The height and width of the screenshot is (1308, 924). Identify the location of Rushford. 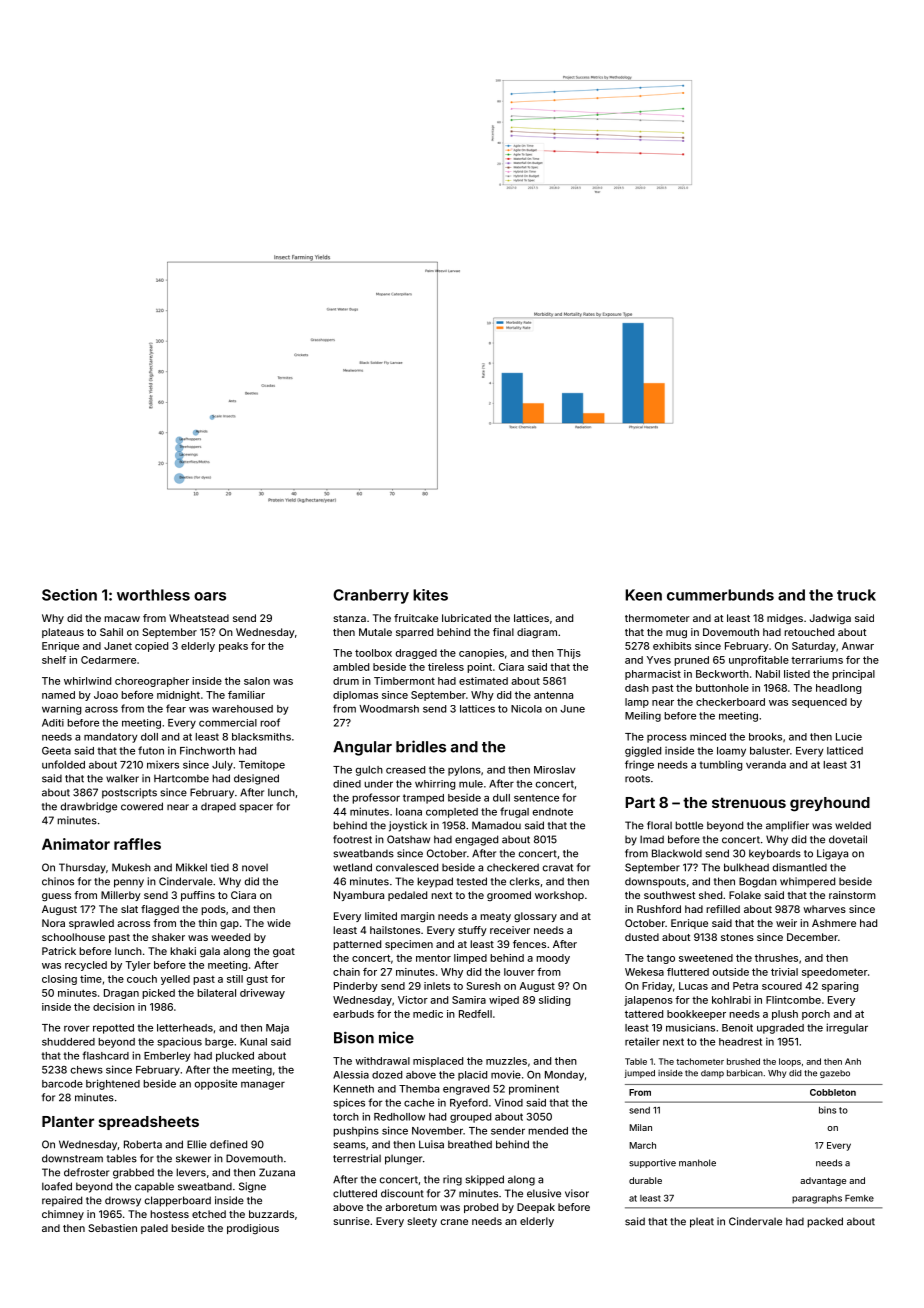
(659, 909).
